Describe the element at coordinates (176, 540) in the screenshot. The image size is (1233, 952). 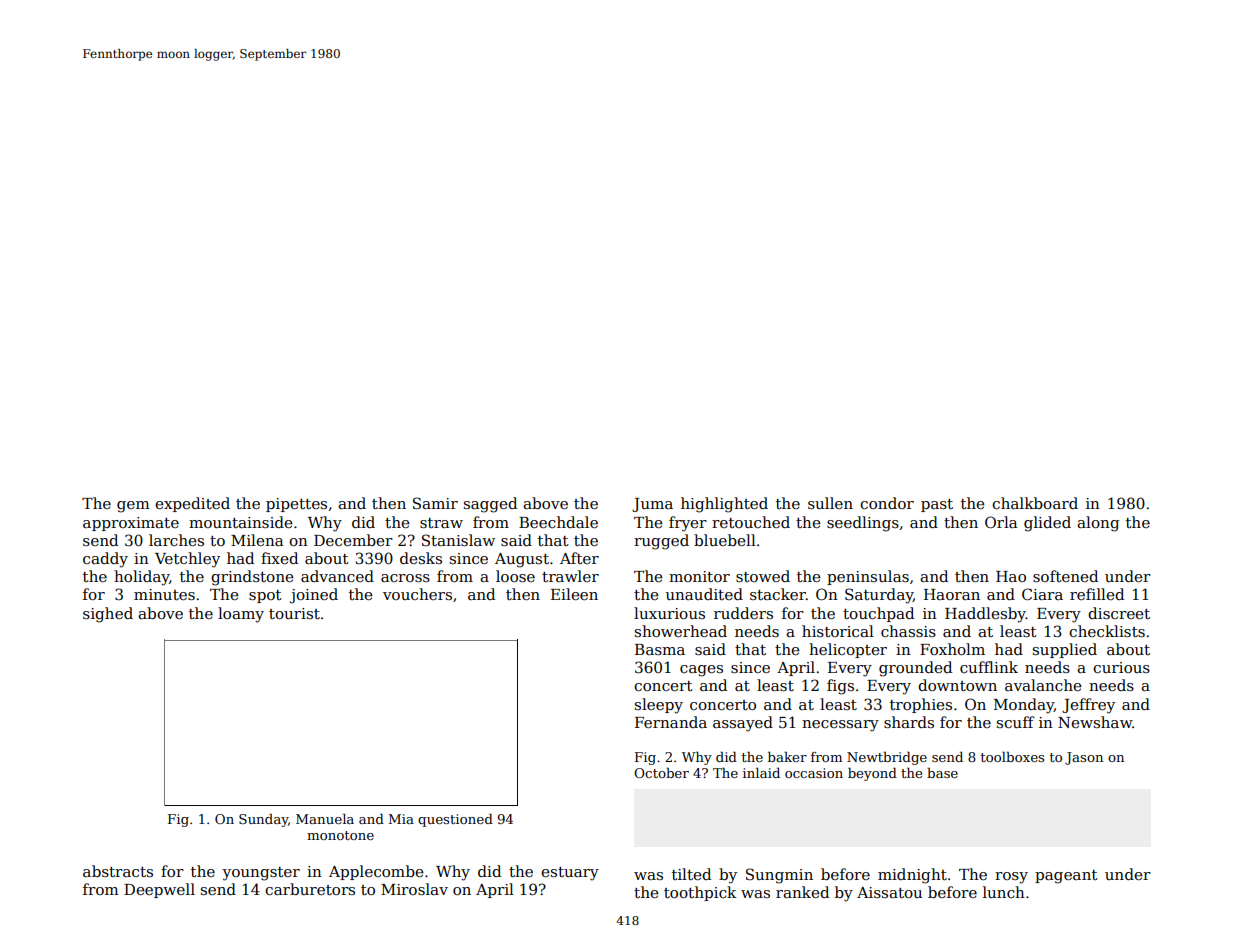
I see `larches` at that location.
